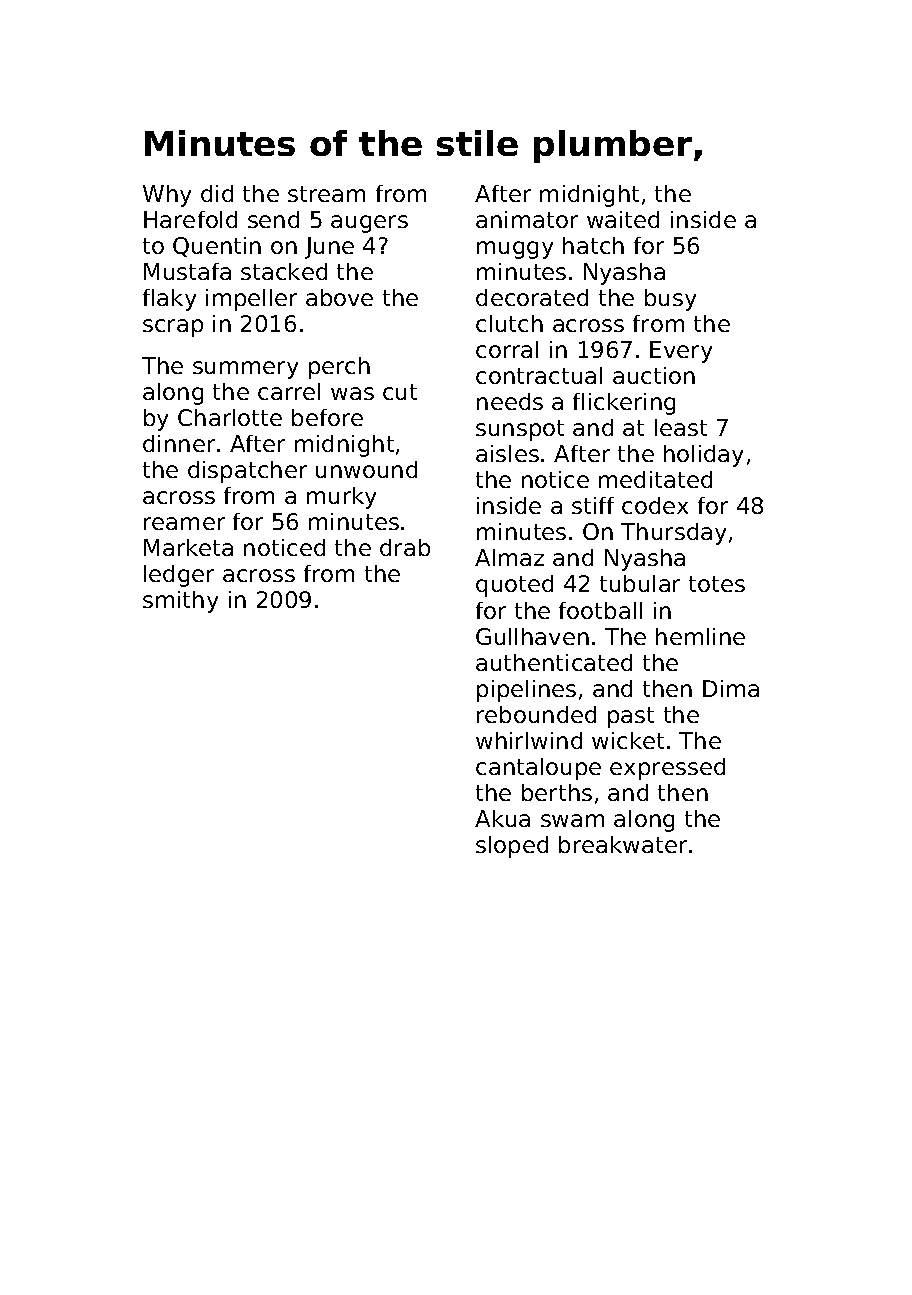 The width and height of the image is (912, 1295). What do you see at coordinates (512, 847) in the image?
I see `sloped` at bounding box center [512, 847].
